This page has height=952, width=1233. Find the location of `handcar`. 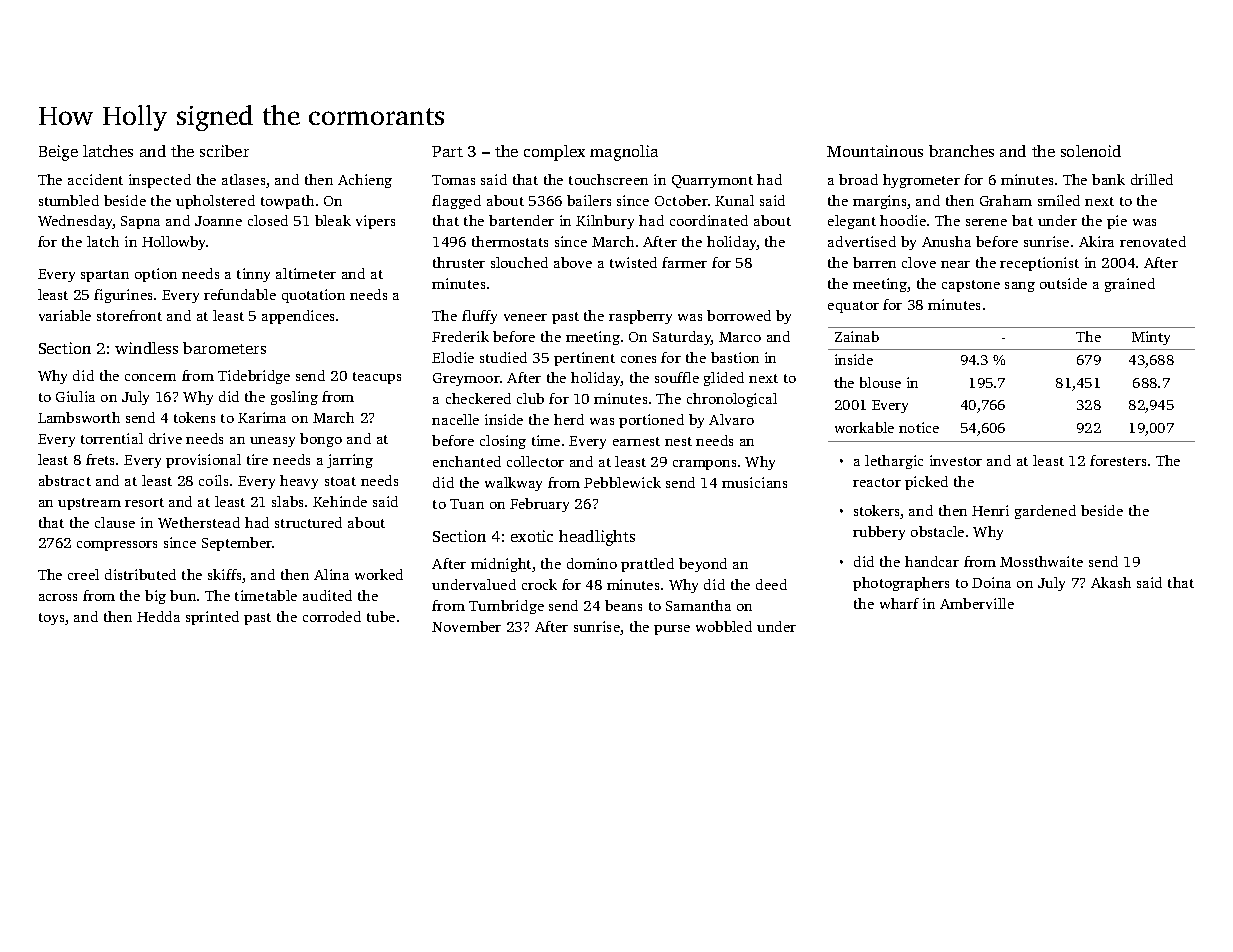

handcar is located at coordinates (932, 561).
